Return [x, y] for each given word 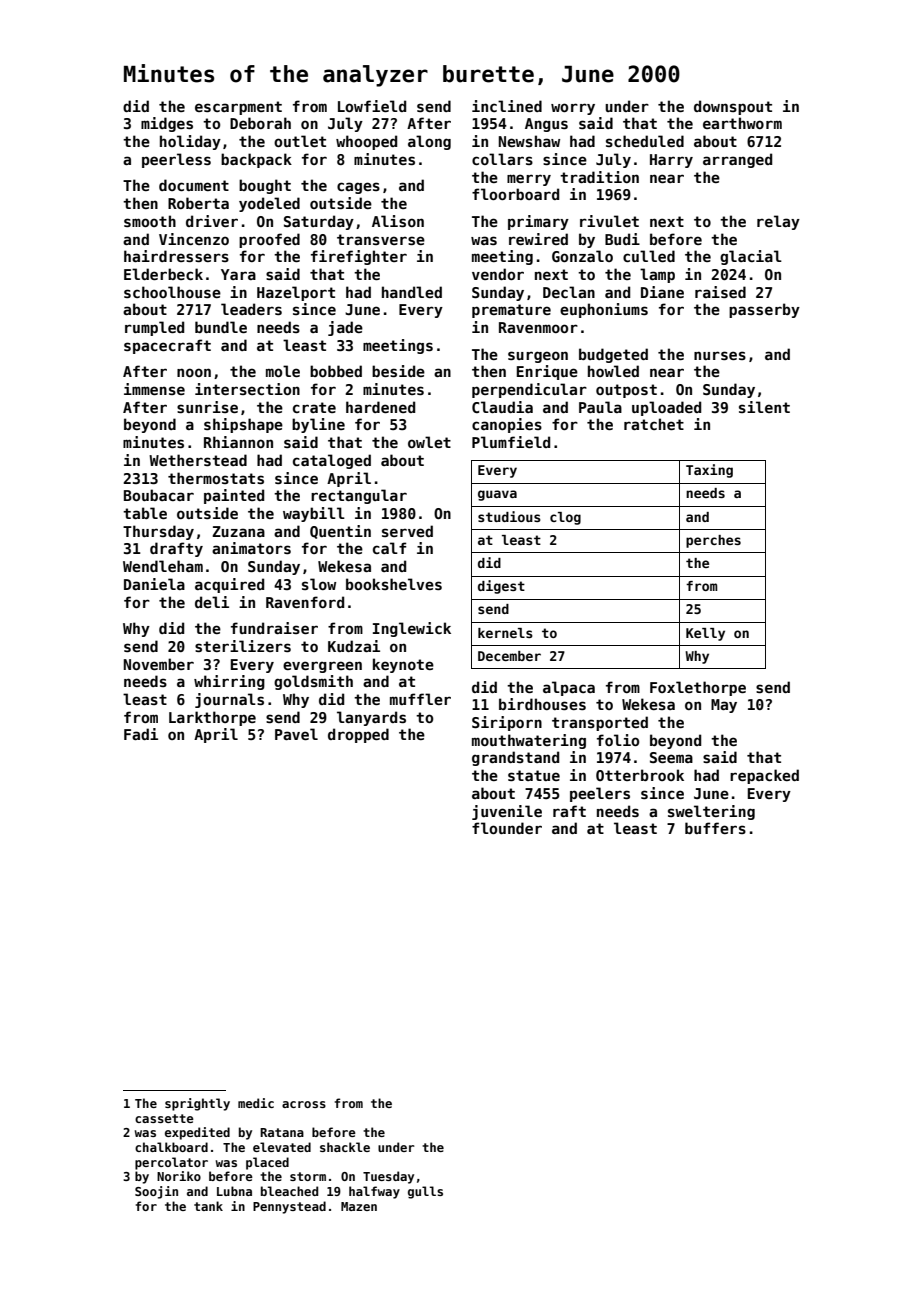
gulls [425, 1192]
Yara [238, 274]
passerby [764, 310]
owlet [429, 442]
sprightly [197, 1104]
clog [565, 518]
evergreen [322, 667]
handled [412, 292]
